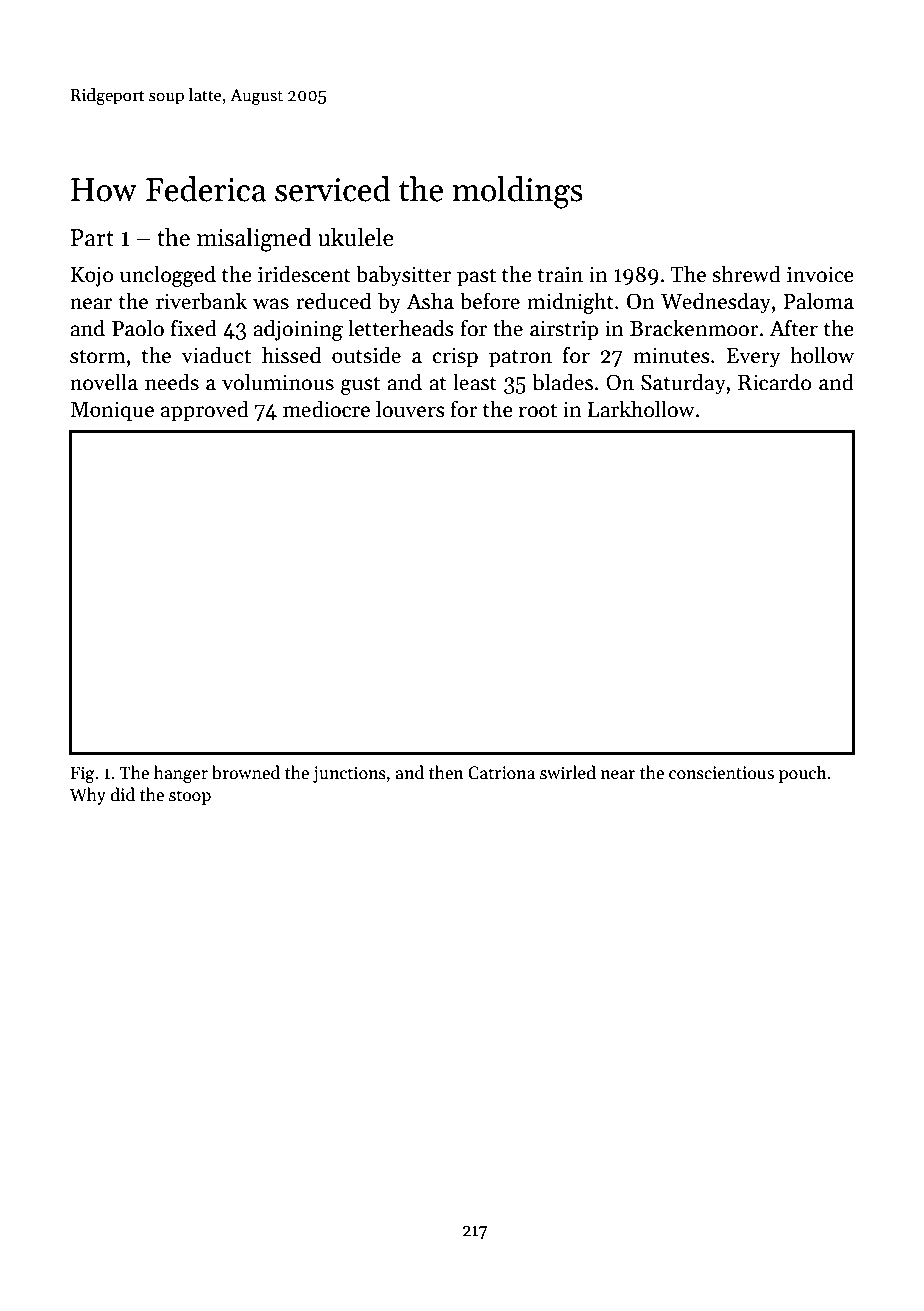 Image resolution: width=924 pixels, height=1311 pixels. Describe the element at coordinates (91, 276) in the page. I see `Kojo` at that location.
